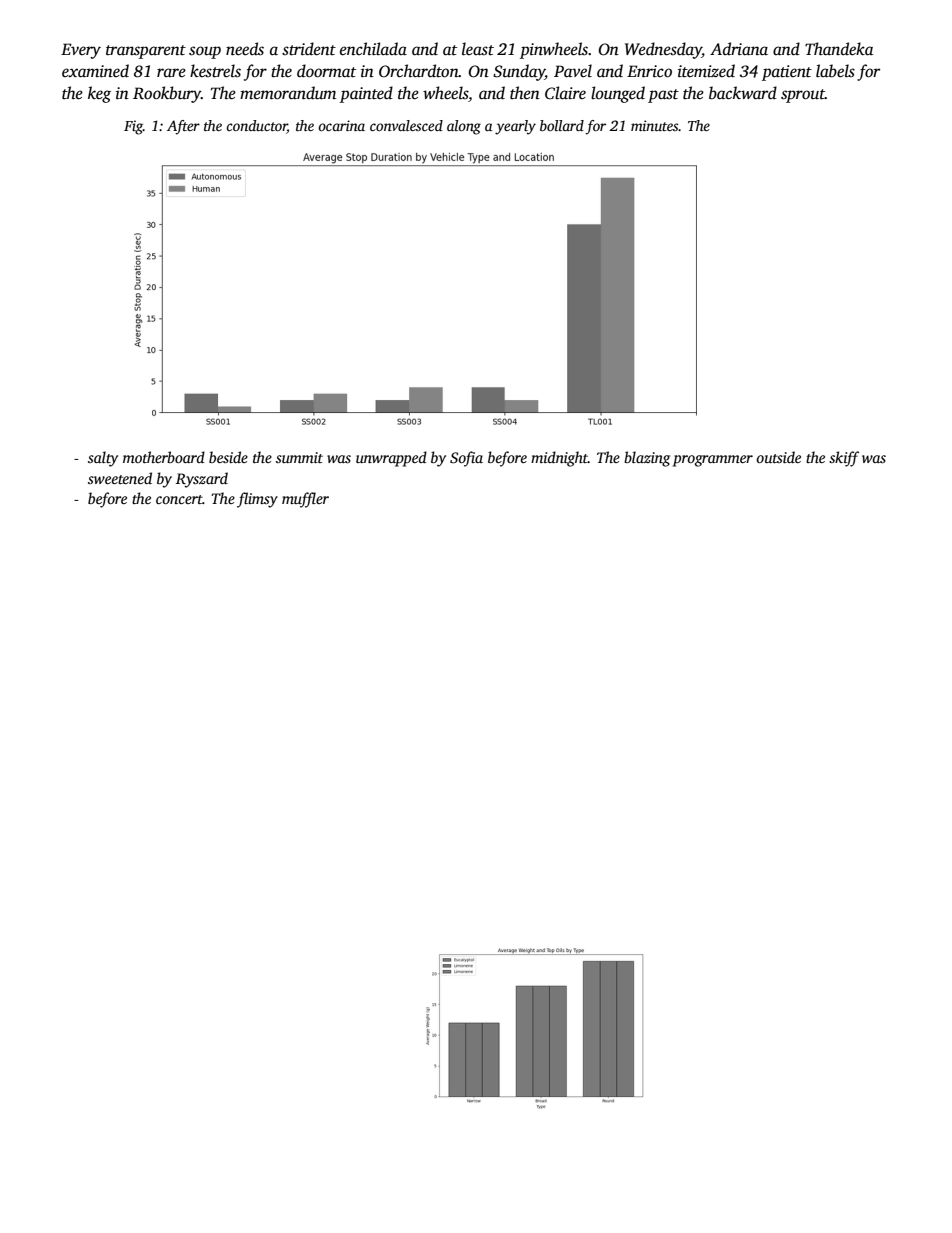 The width and height of the screenshot is (952, 1233). Describe the element at coordinates (391, 459) in the screenshot. I see `unwrapped` at that location.
